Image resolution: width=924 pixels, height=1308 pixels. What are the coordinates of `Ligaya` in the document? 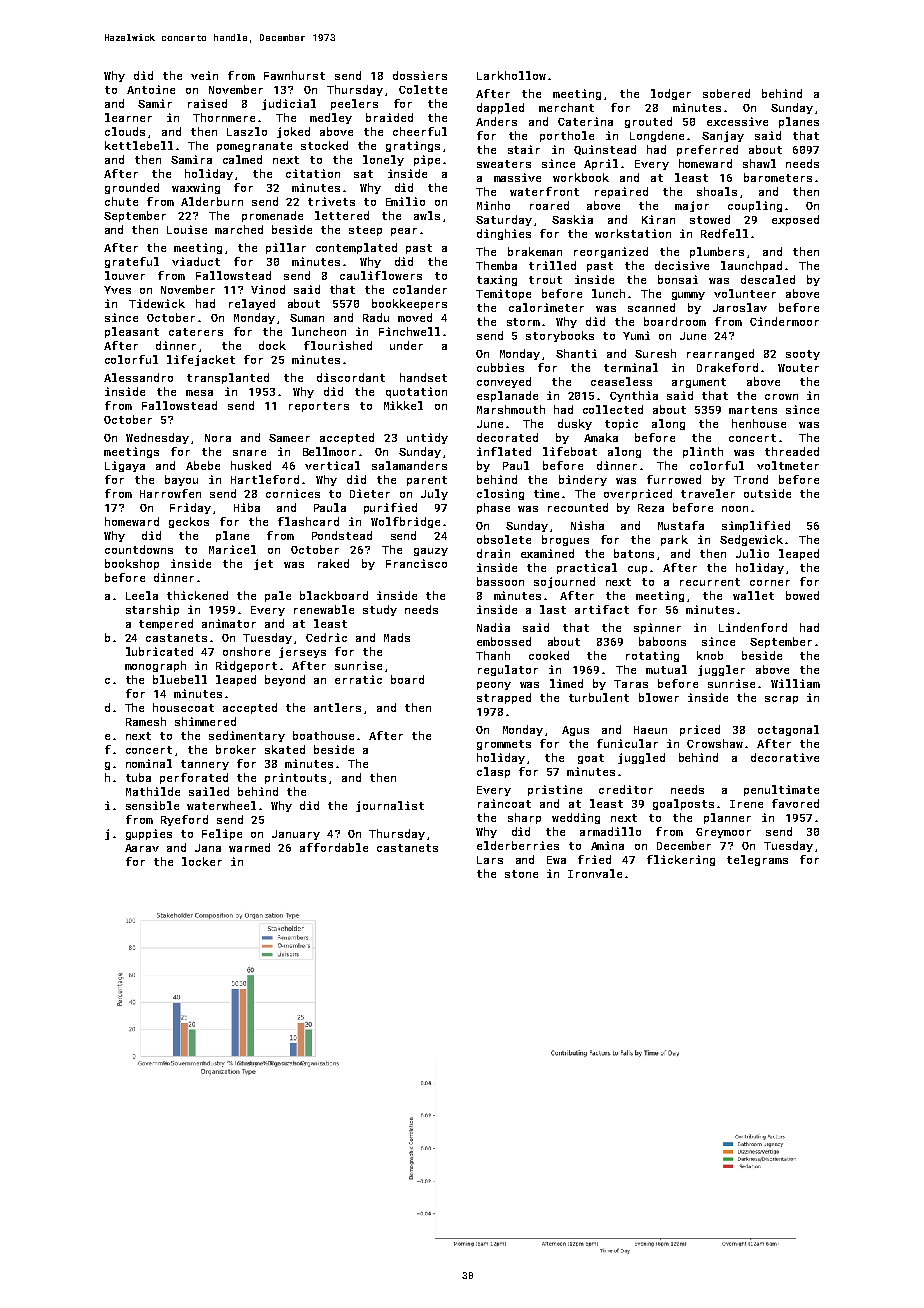 It's located at (125, 466).
